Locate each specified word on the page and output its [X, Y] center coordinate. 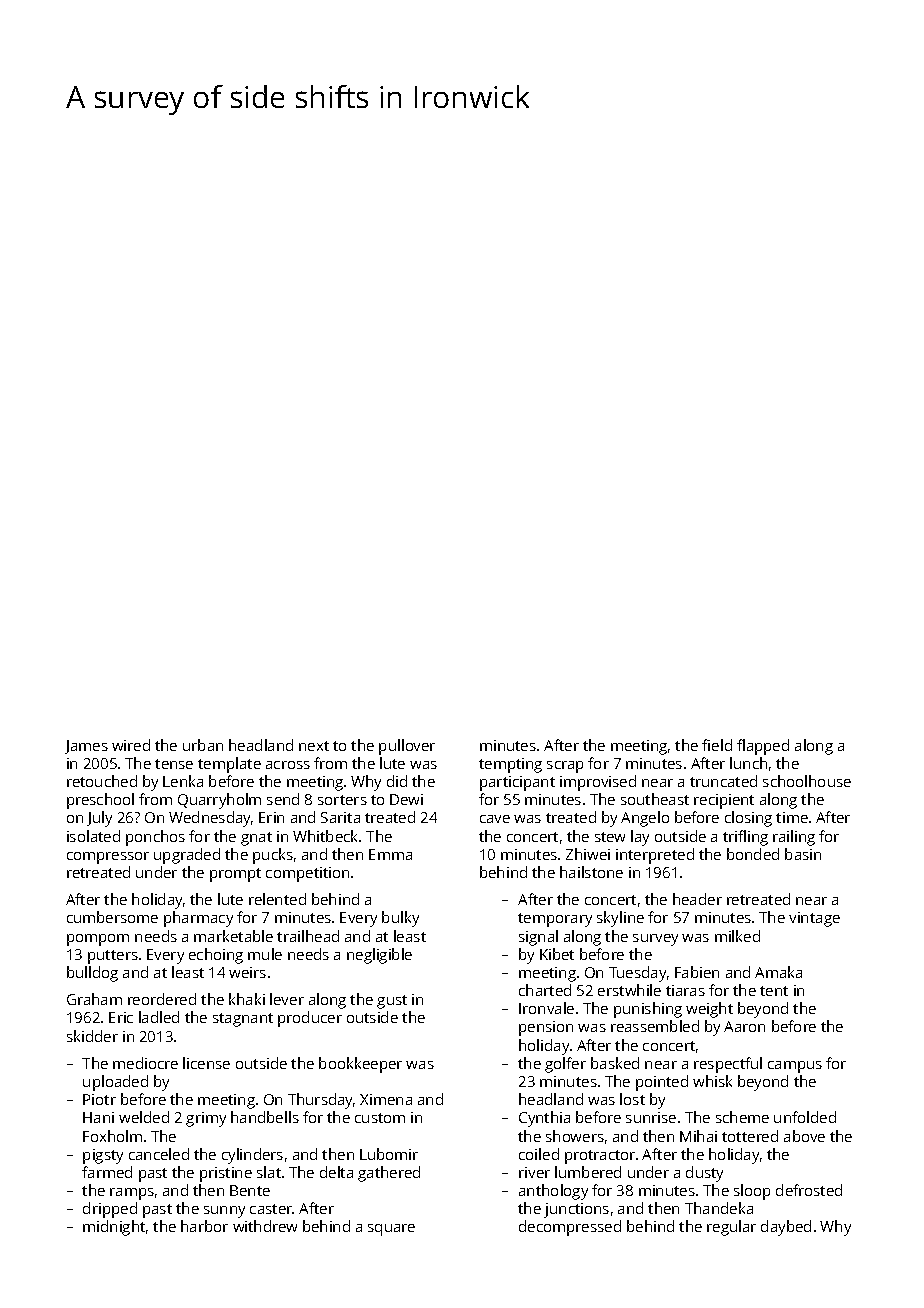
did [397, 781]
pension [546, 1028]
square [391, 1230]
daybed [786, 1228]
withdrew [265, 1226]
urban [203, 745]
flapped [763, 747]
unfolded [805, 1117]
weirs [247, 972]
